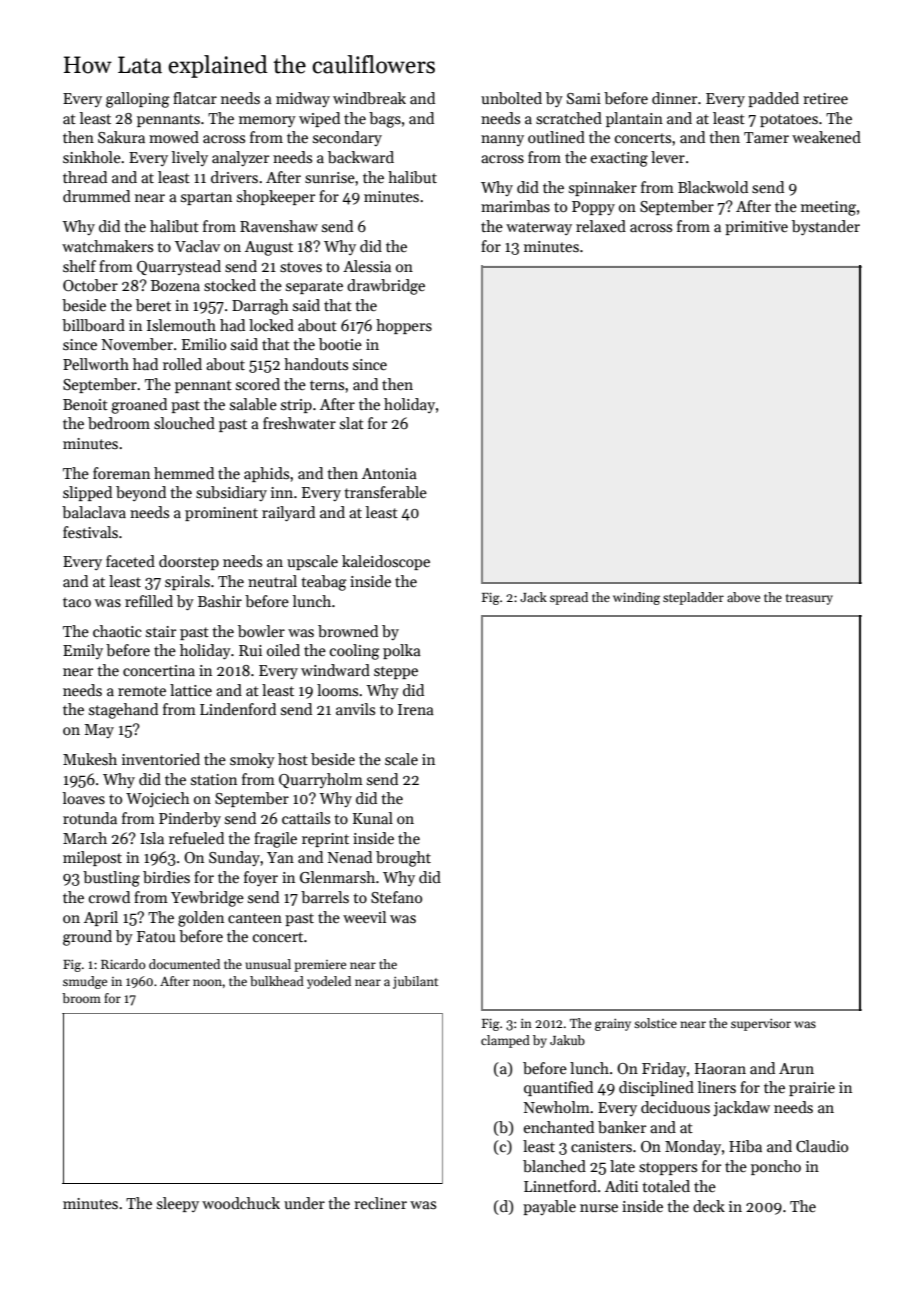 The width and height of the screenshot is (924, 1308). I want to click on sleepy, so click(178, 1204).
